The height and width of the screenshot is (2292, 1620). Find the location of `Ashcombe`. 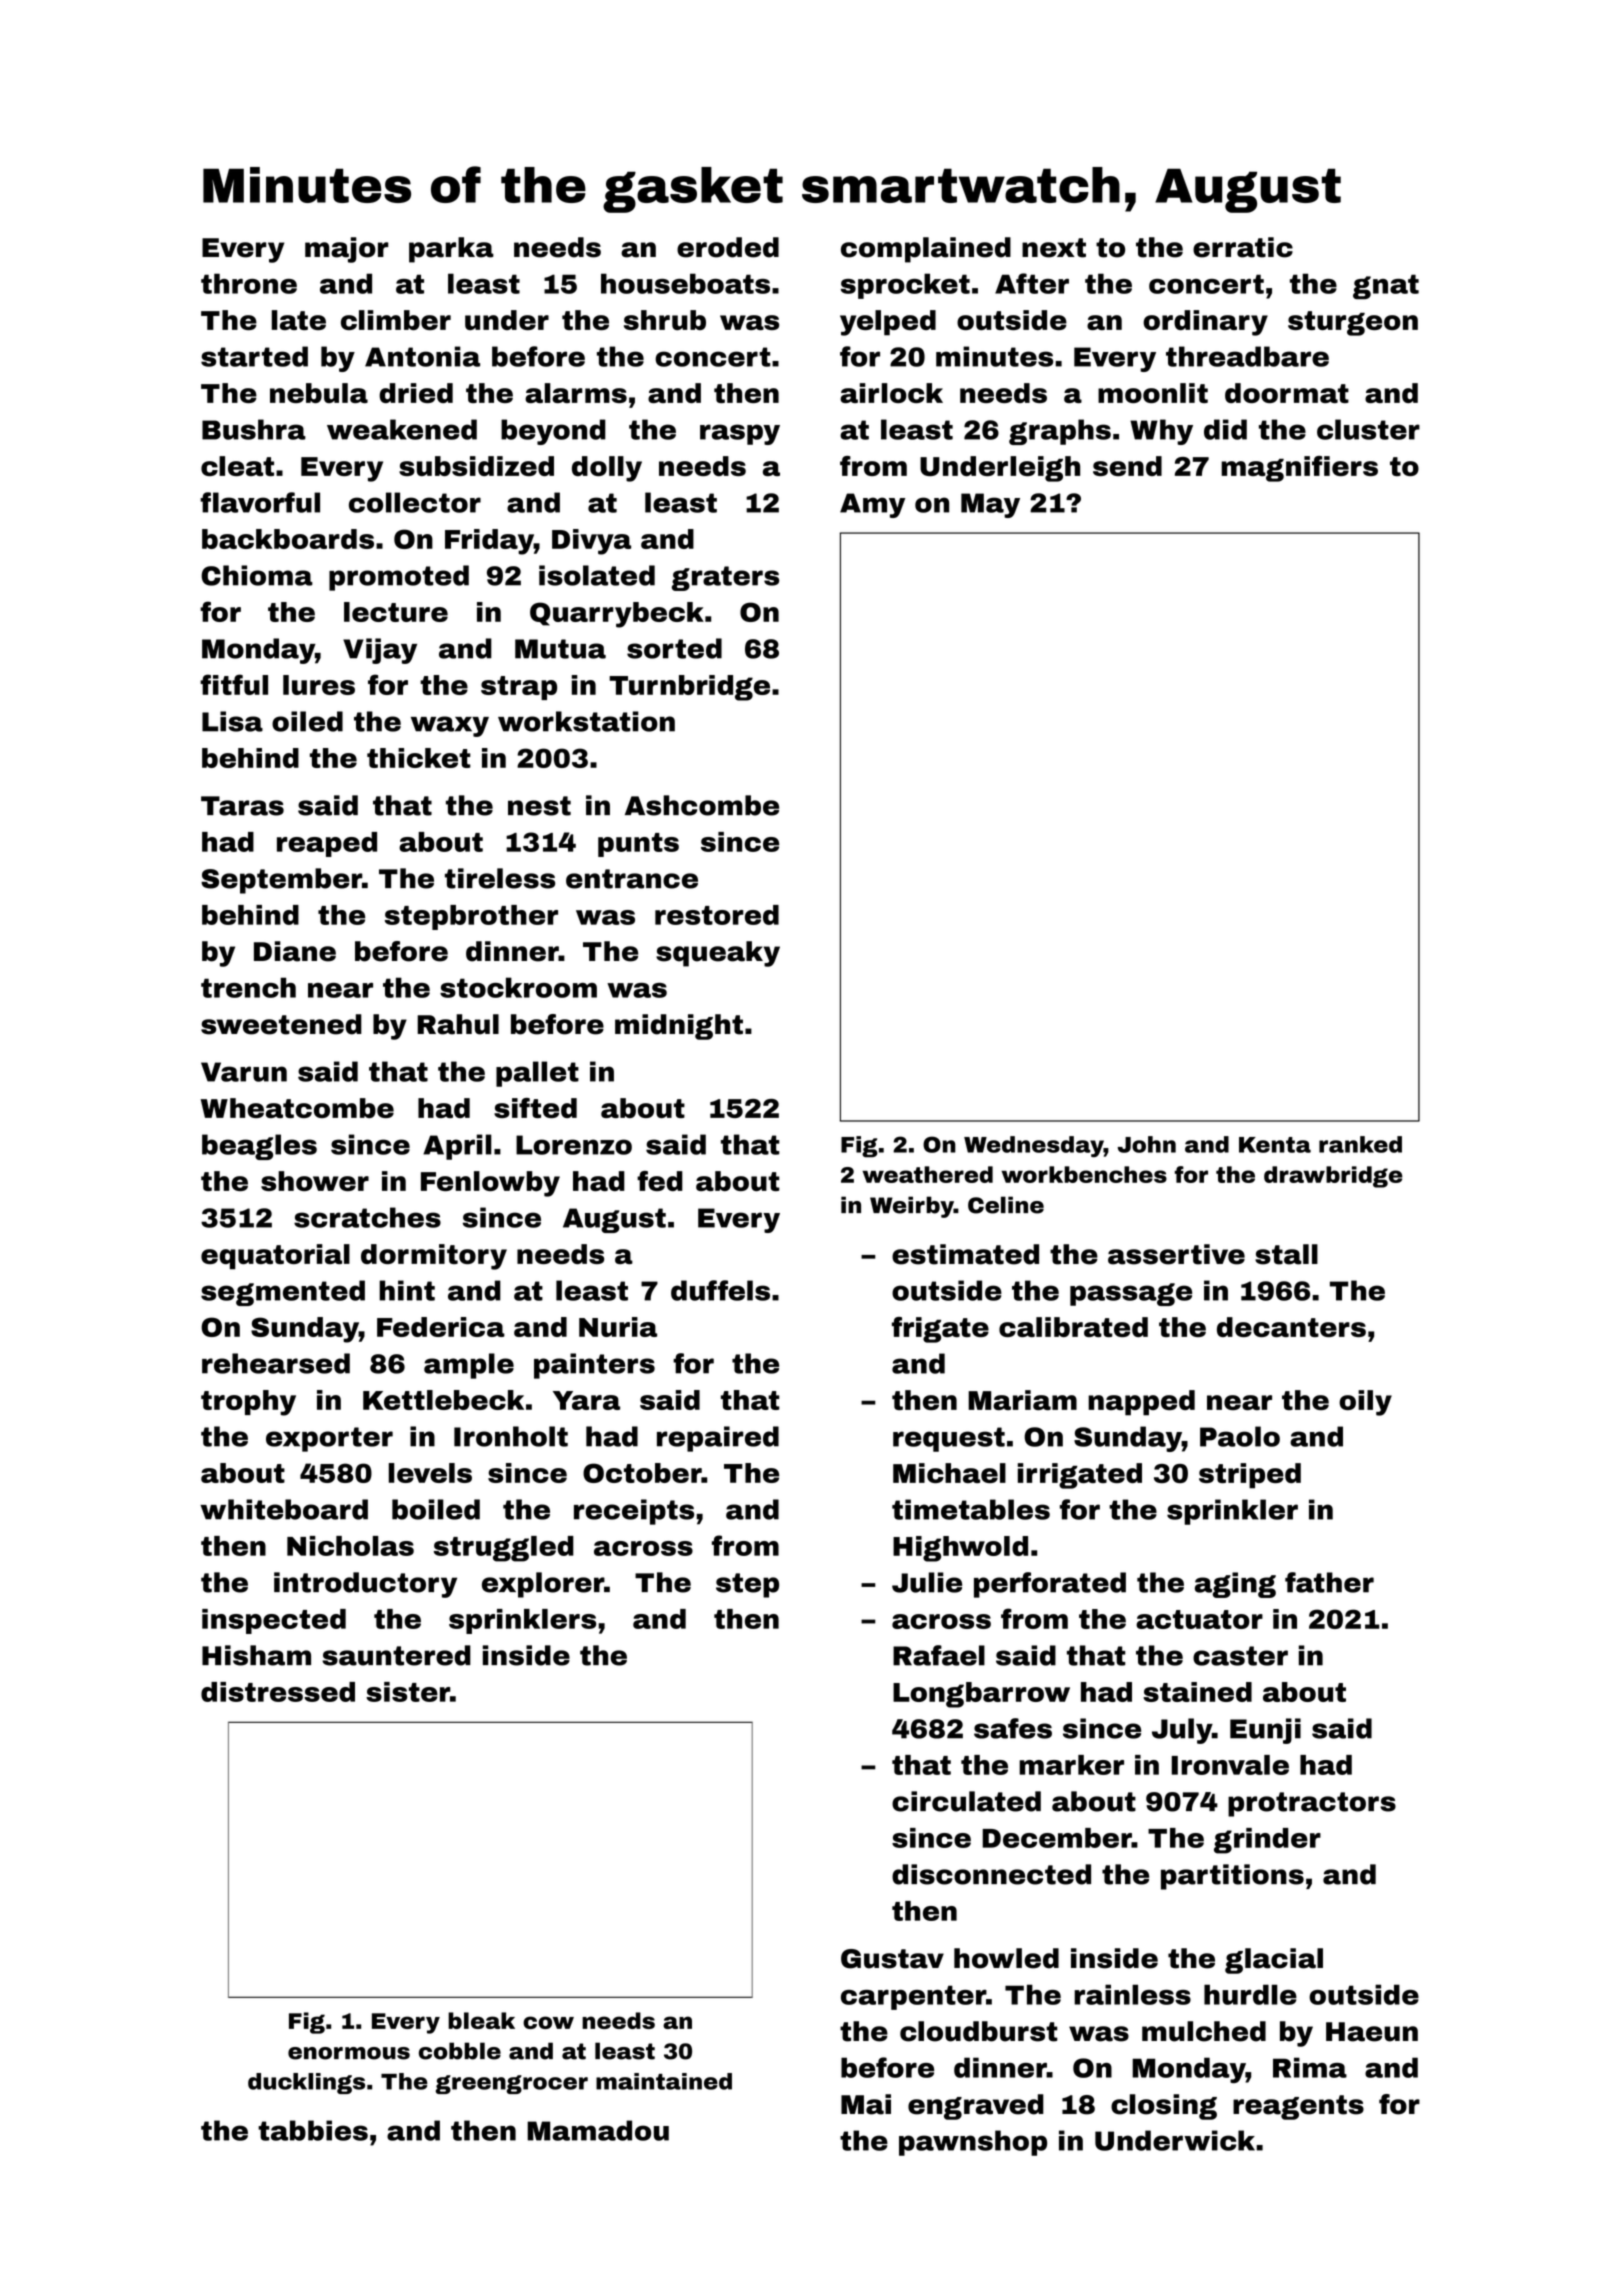

Ashcombe is located at coordinates (702, 805).
